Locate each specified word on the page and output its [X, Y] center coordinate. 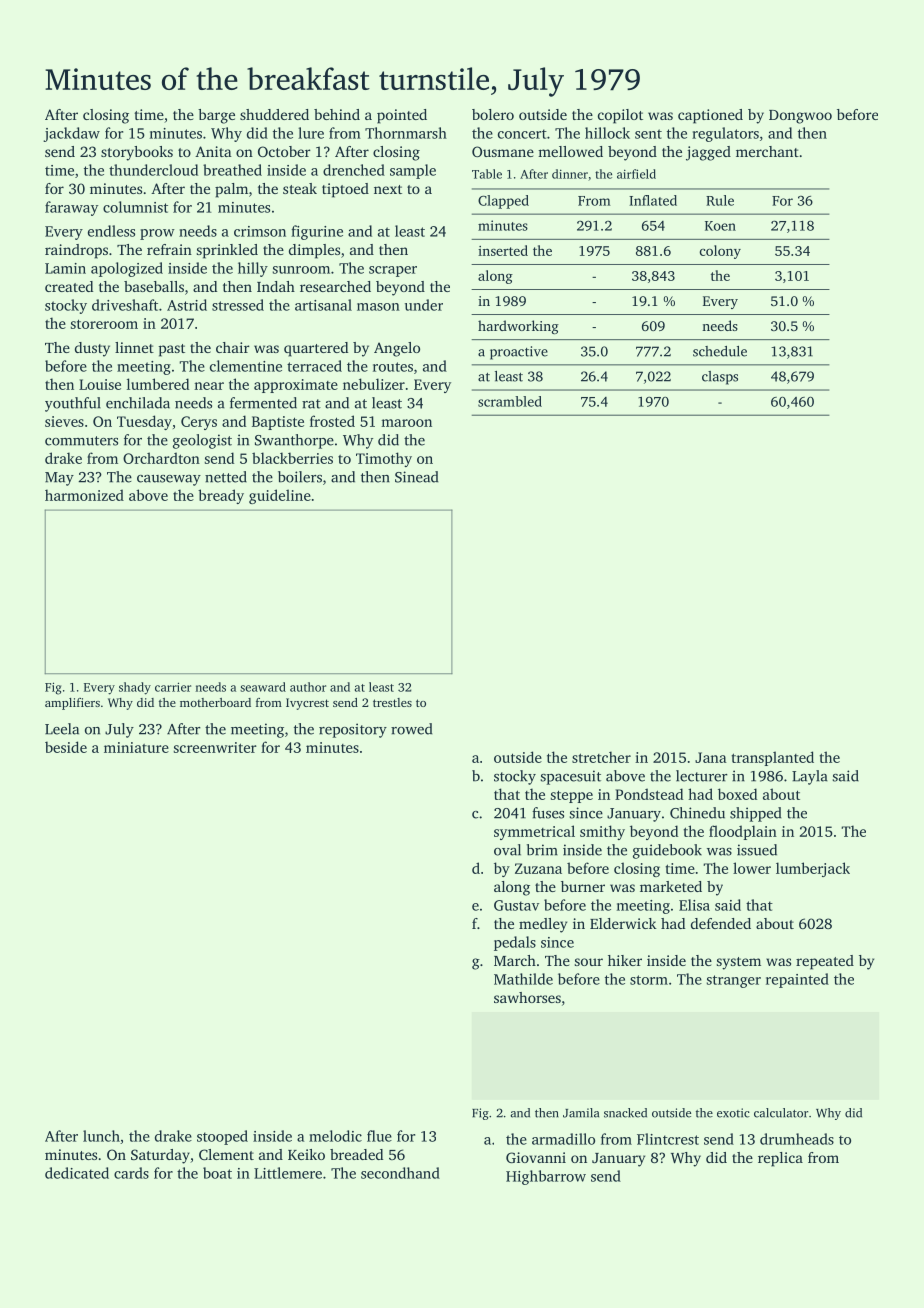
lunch [101, 1136]
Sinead [416, 477]
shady [135, 688]
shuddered [274, 114]
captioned [710, 116]
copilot [620, 116]
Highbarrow [546, 1177]
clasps [720, 378]
